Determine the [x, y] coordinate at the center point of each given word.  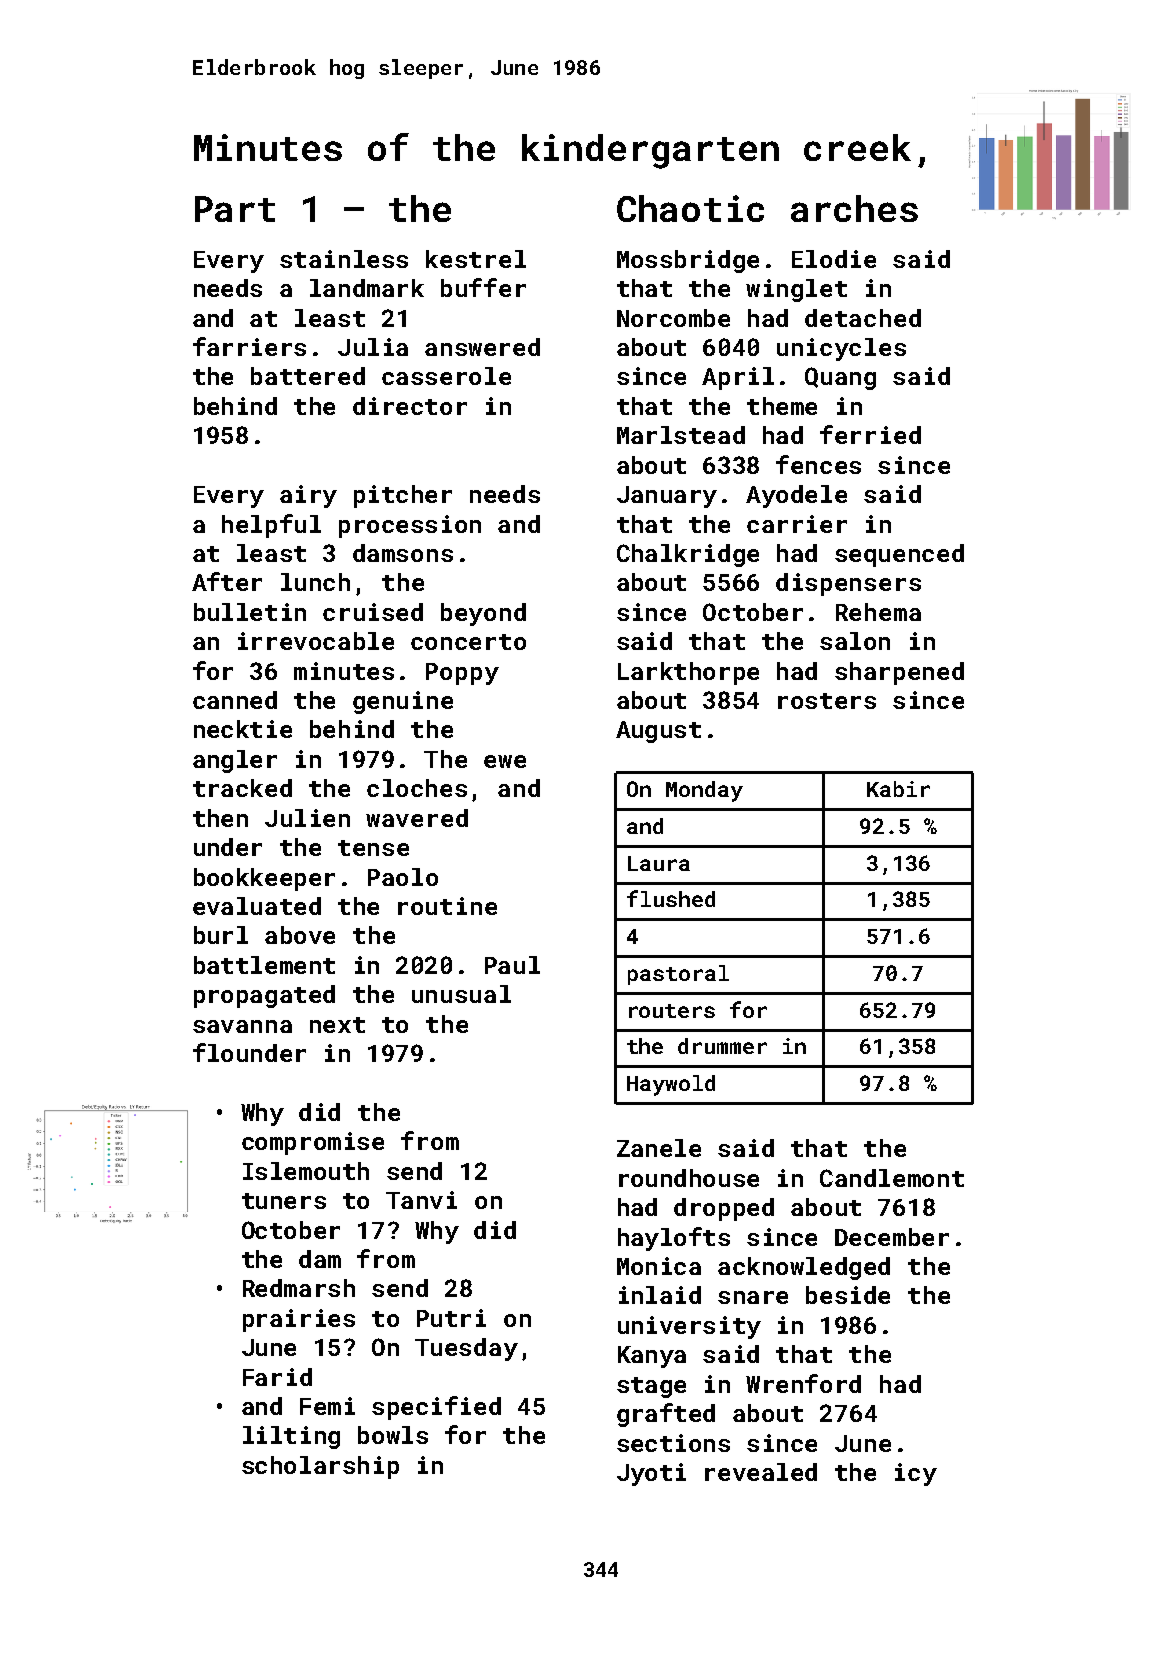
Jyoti [651, 1474]
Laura [659, 863]
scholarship [320, 1467]
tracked [242, 788]
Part [235, 209]
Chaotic [690, 208]
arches [854, 208]
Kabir [898, 789]
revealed [761, 1472]
